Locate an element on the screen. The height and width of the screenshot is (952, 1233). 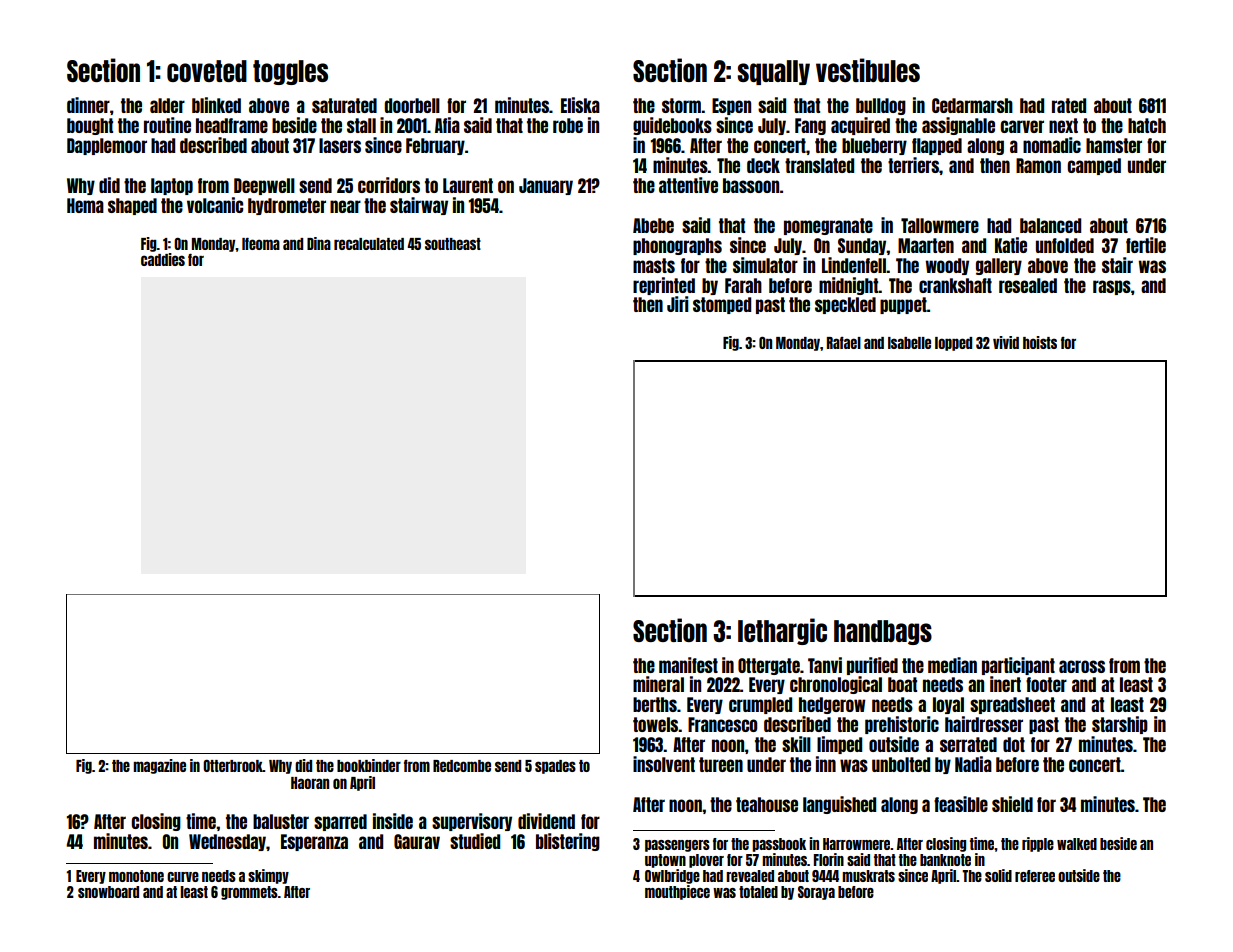
hydrometer is located at coordinates (287, 206).
